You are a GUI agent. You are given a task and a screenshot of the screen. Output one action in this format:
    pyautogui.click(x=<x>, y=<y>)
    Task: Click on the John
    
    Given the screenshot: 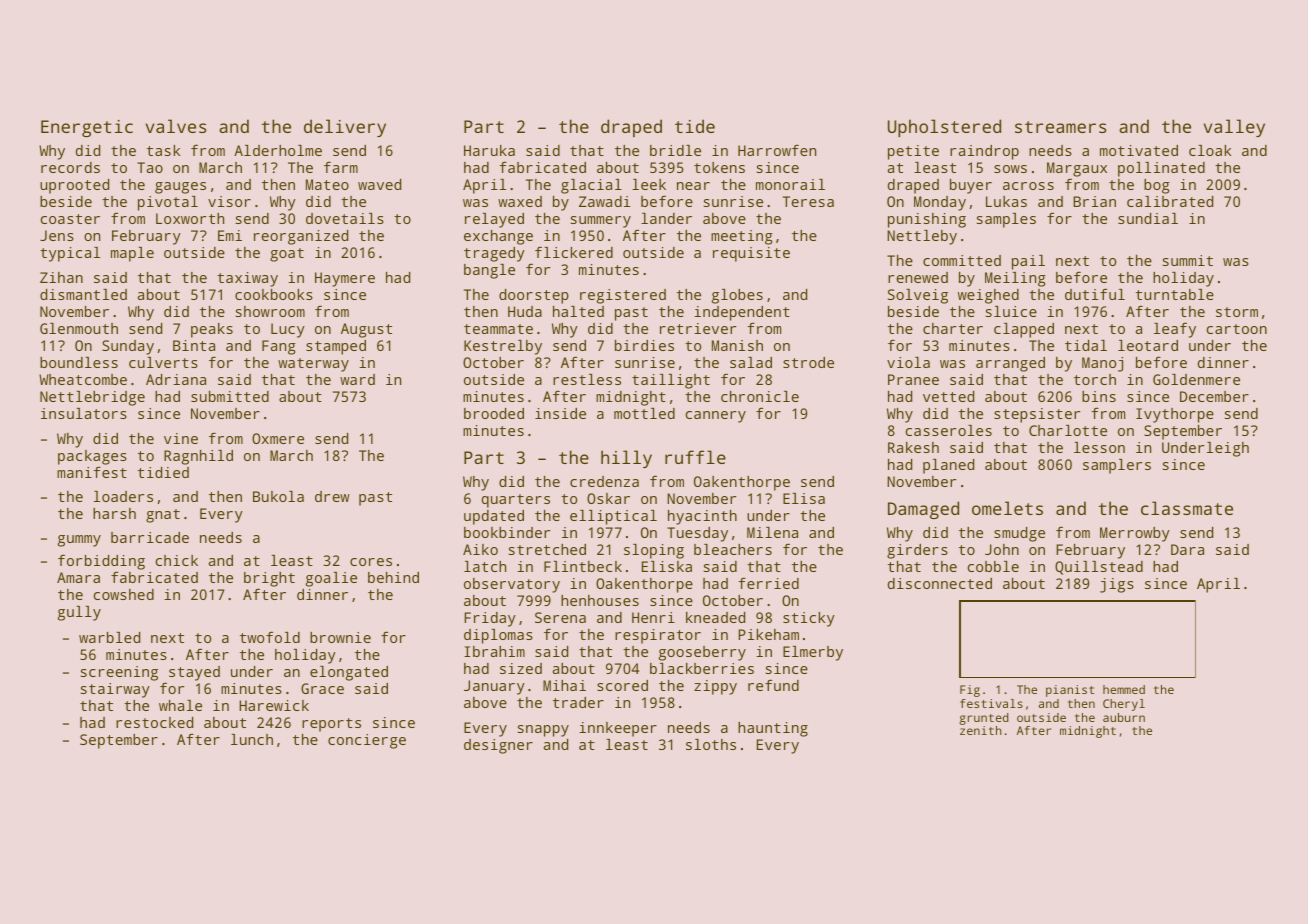 What is the action you would take?
    pyautogui.click(x=1002, y=549)
